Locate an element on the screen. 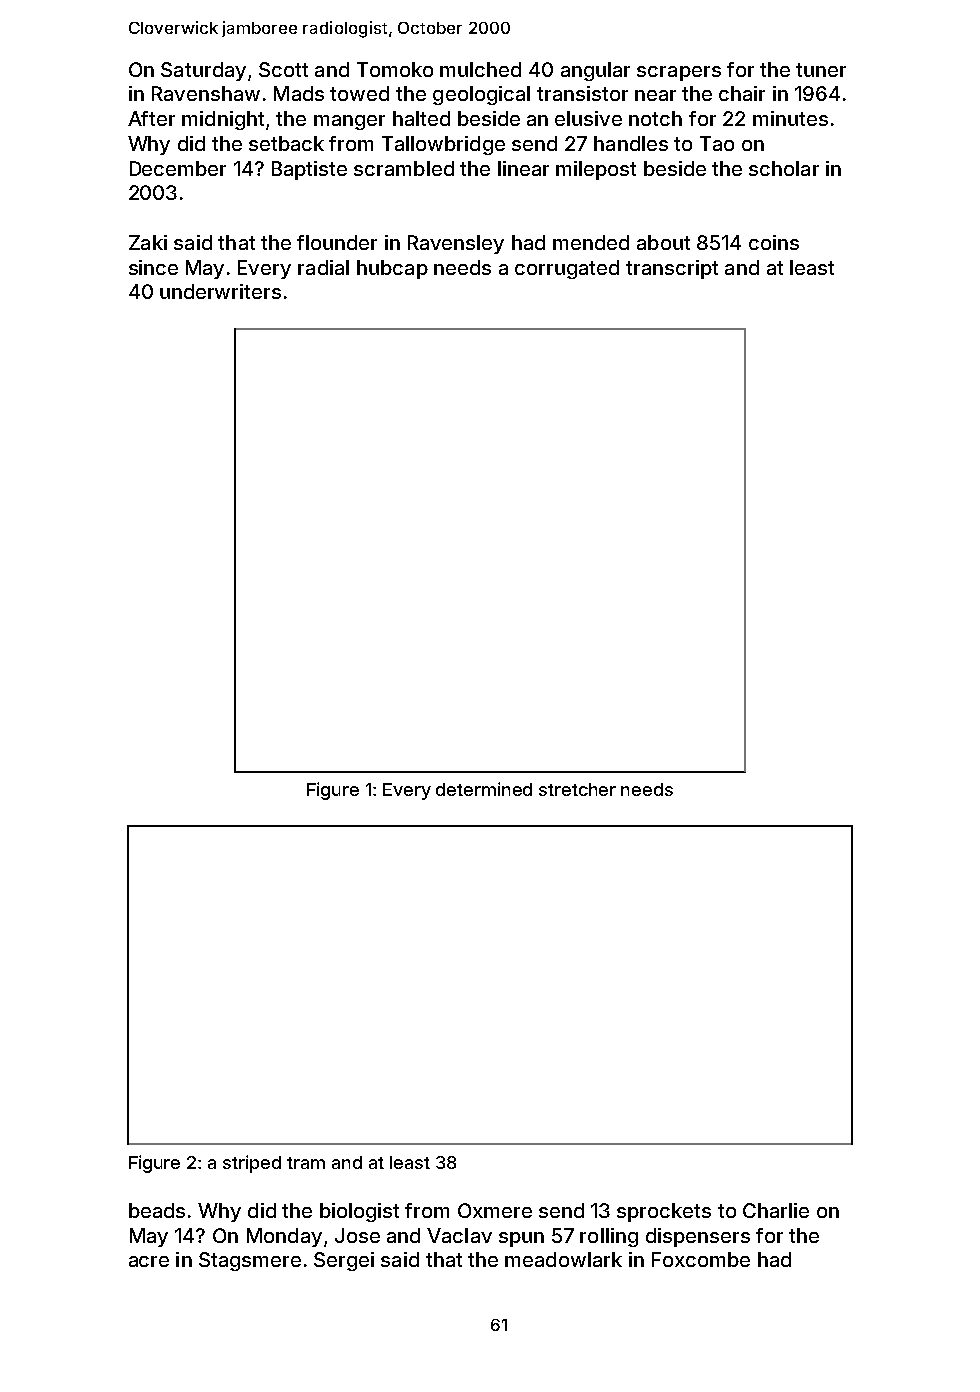  angular is located at coordinates (595, 71).
